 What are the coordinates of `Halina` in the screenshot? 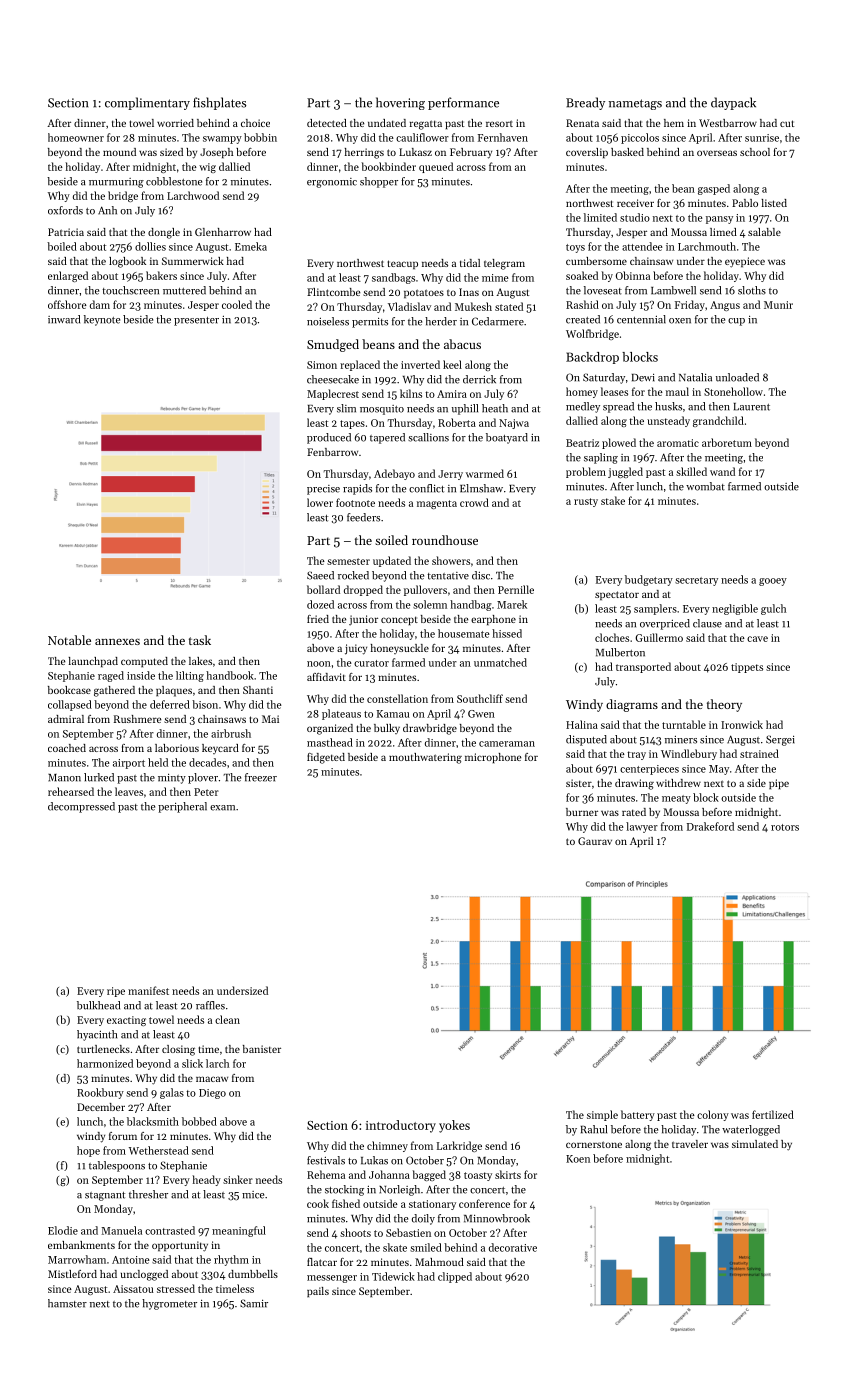 It's located at (582, 724).
